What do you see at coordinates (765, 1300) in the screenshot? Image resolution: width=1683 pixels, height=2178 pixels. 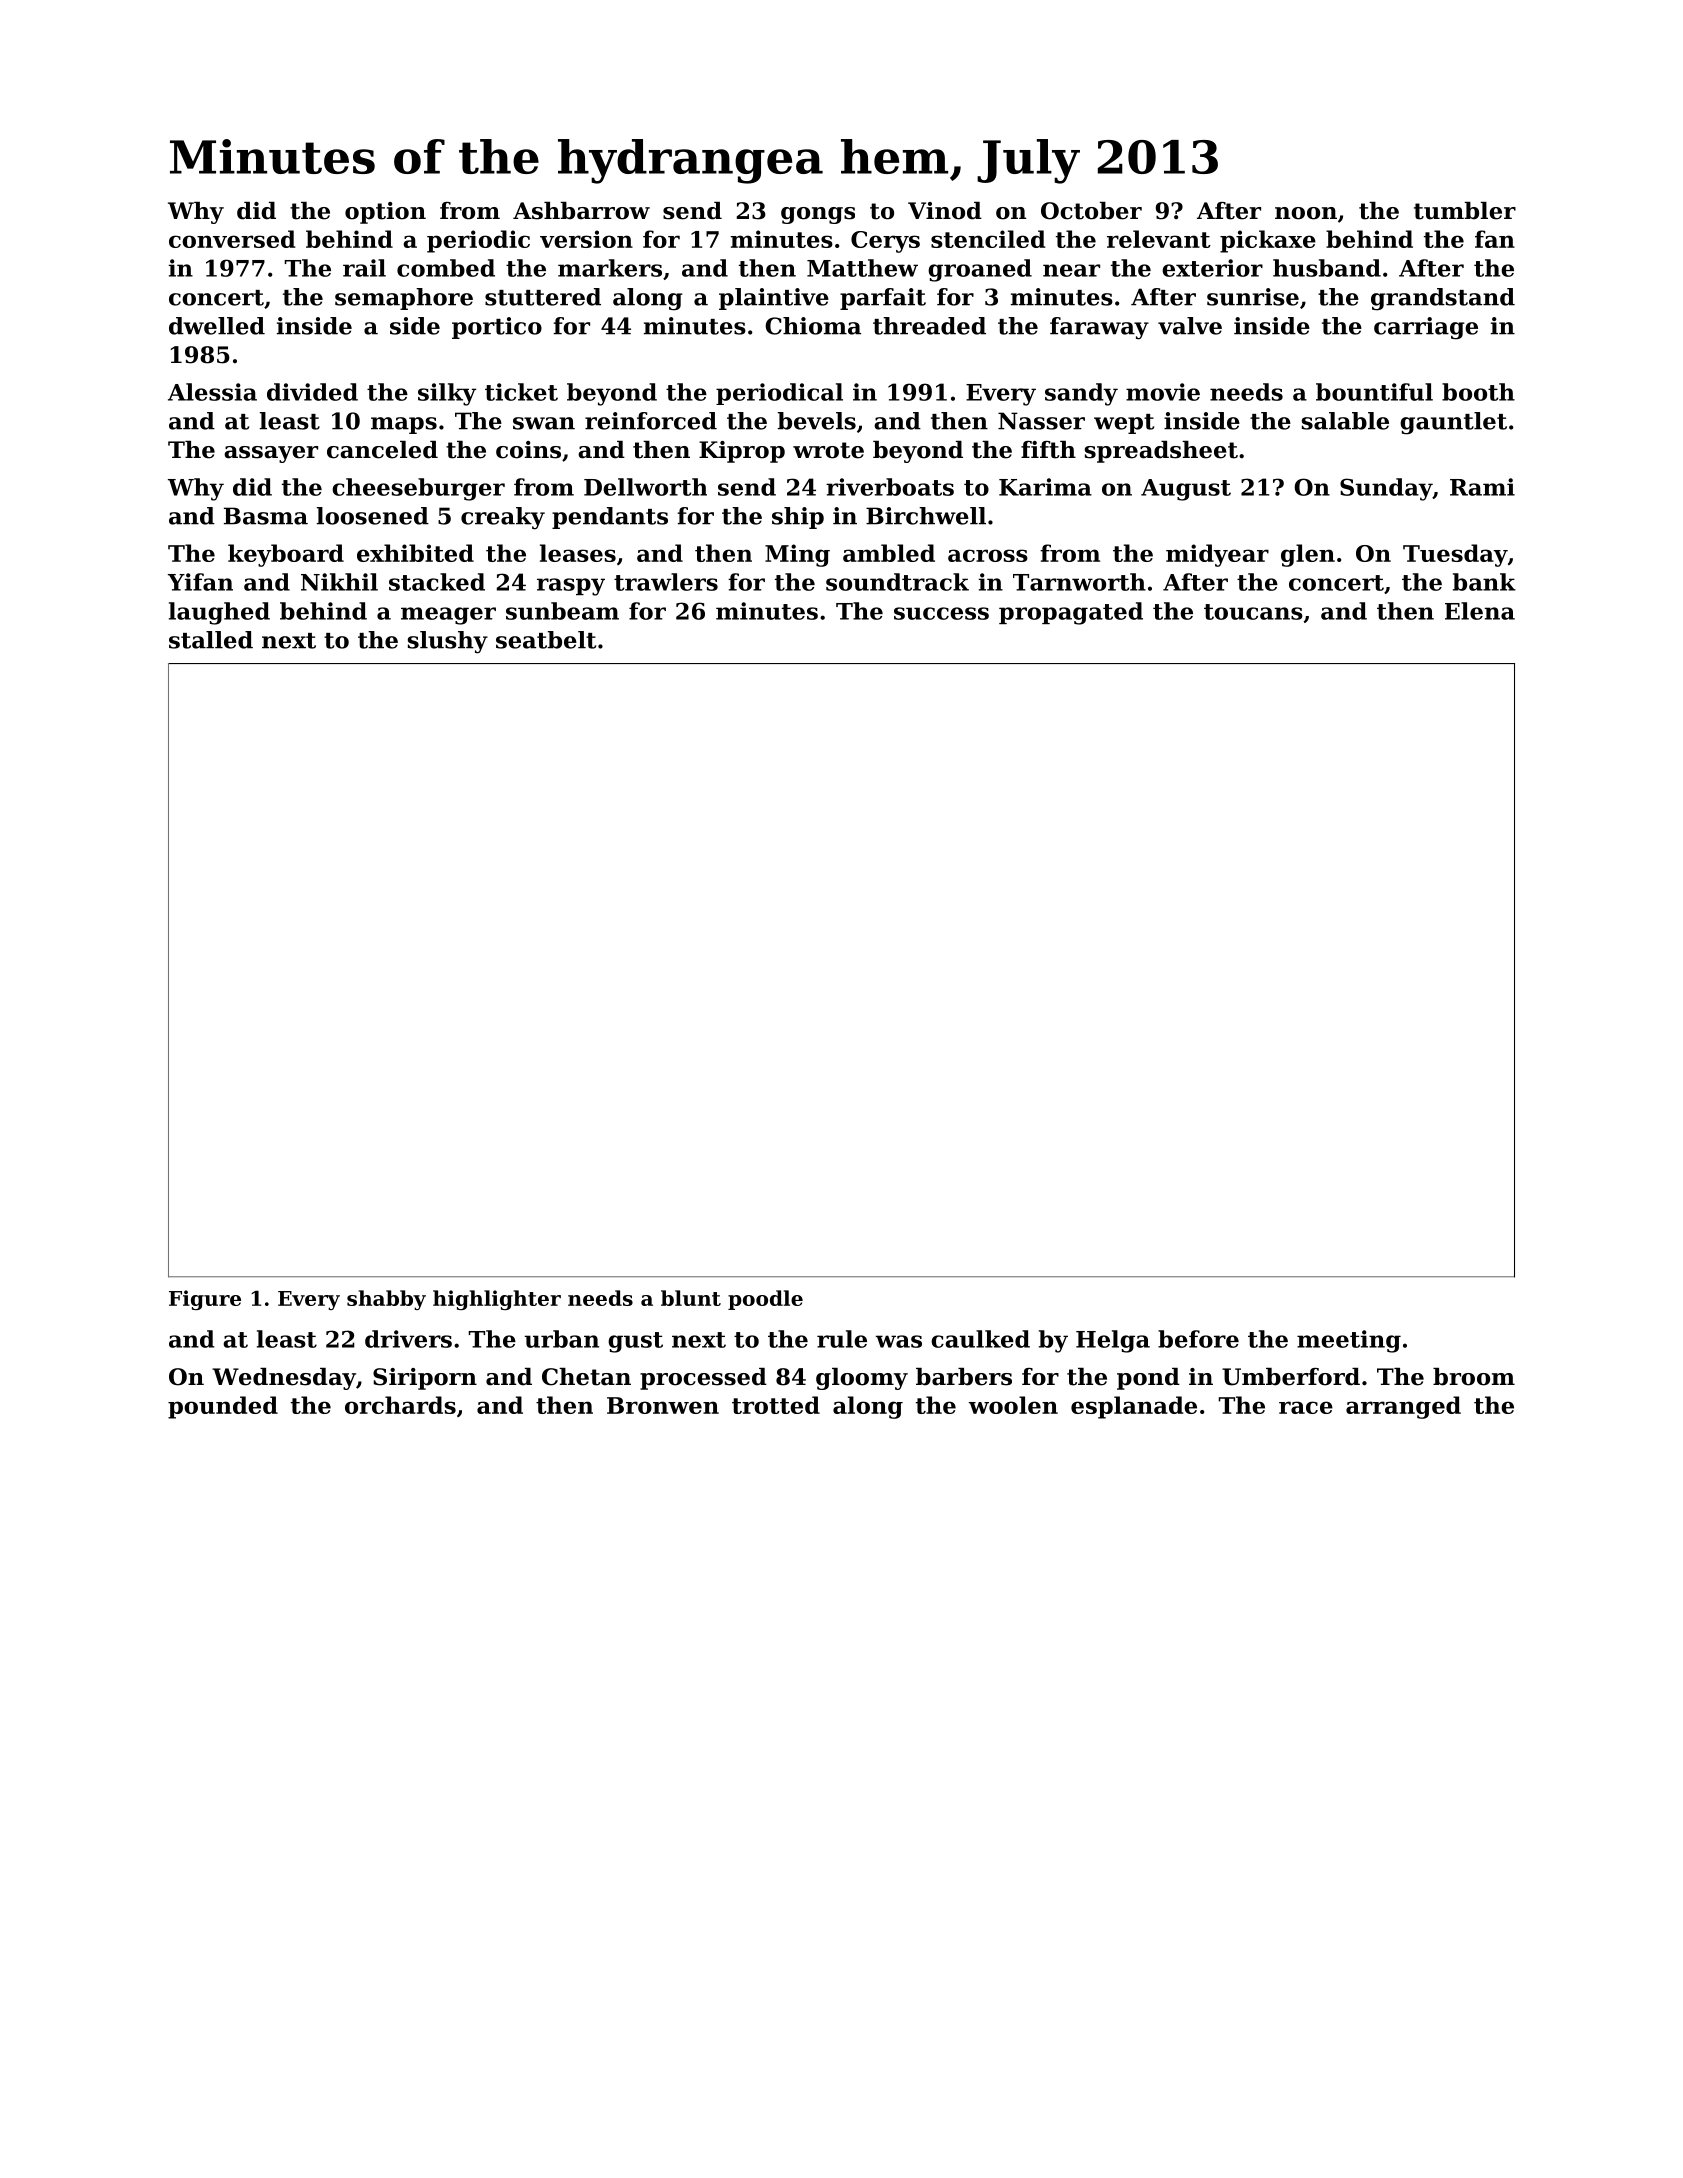 I see `poodle` at bounding box center [765, 1300].
